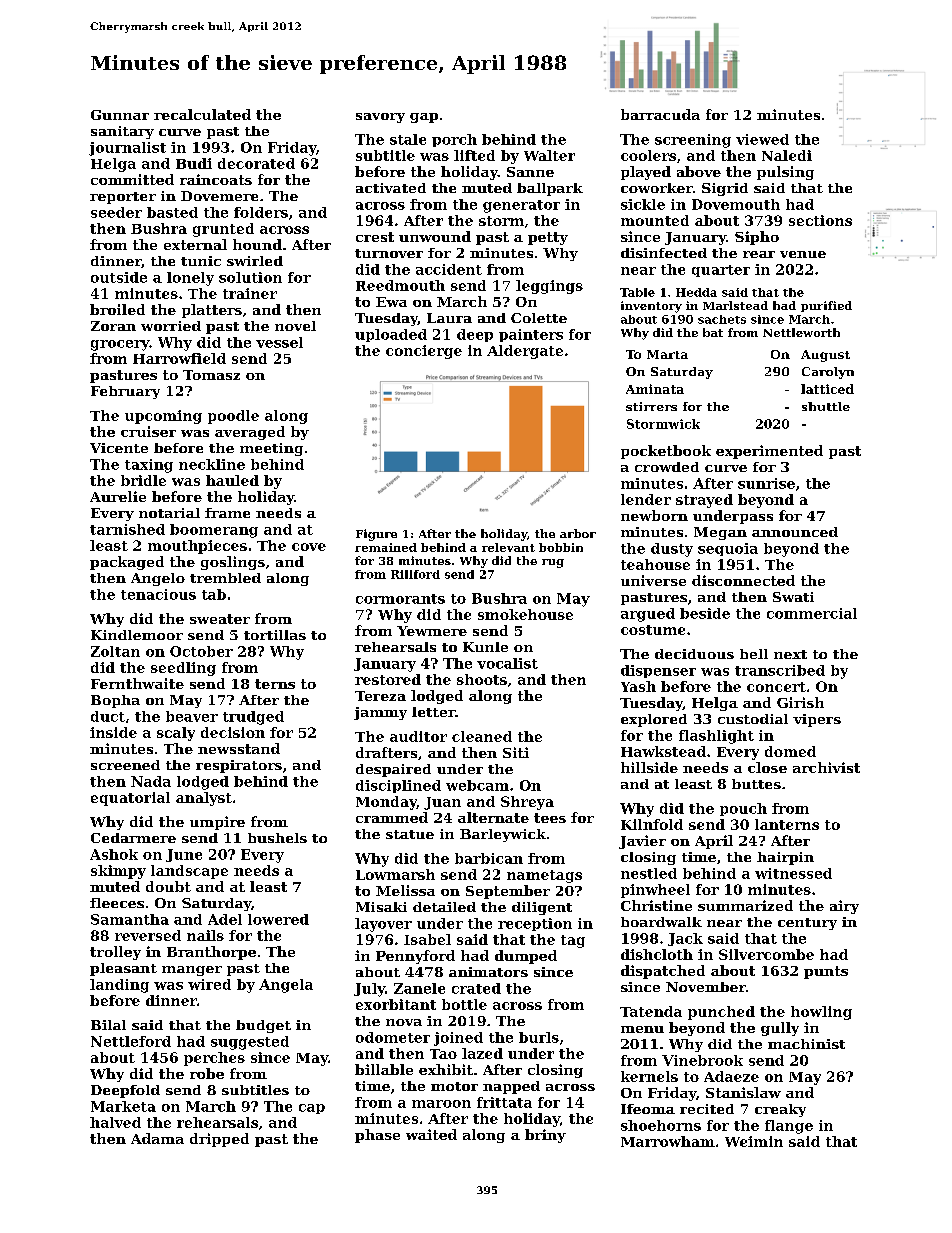 Image resolution: width=952 pixels, height=1233 pixels. Describe the element at coordinates (225, 578) in the page. I see `trembled` at that location.
